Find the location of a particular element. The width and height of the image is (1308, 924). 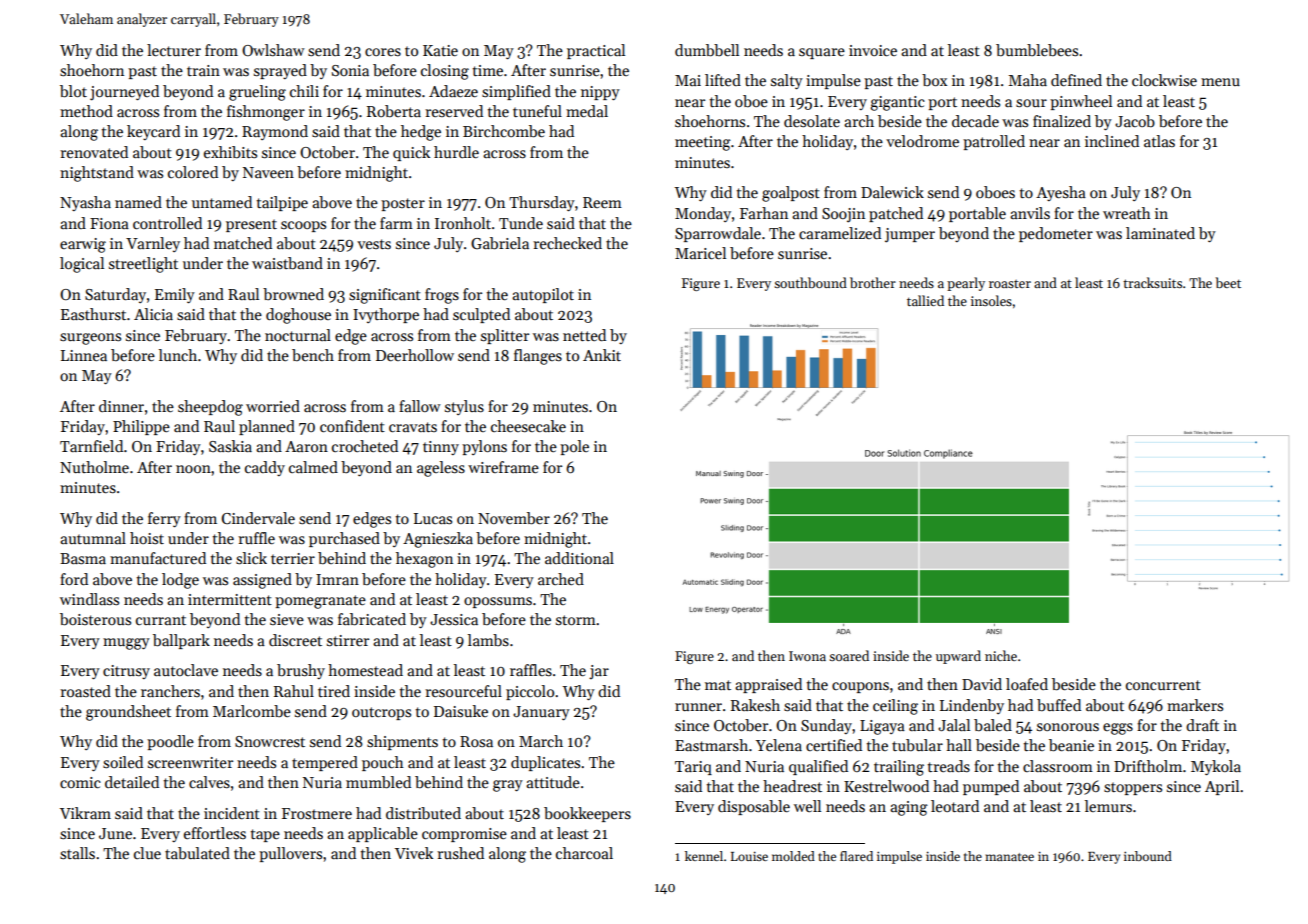

niche is located at coordinates (1001, 655).
